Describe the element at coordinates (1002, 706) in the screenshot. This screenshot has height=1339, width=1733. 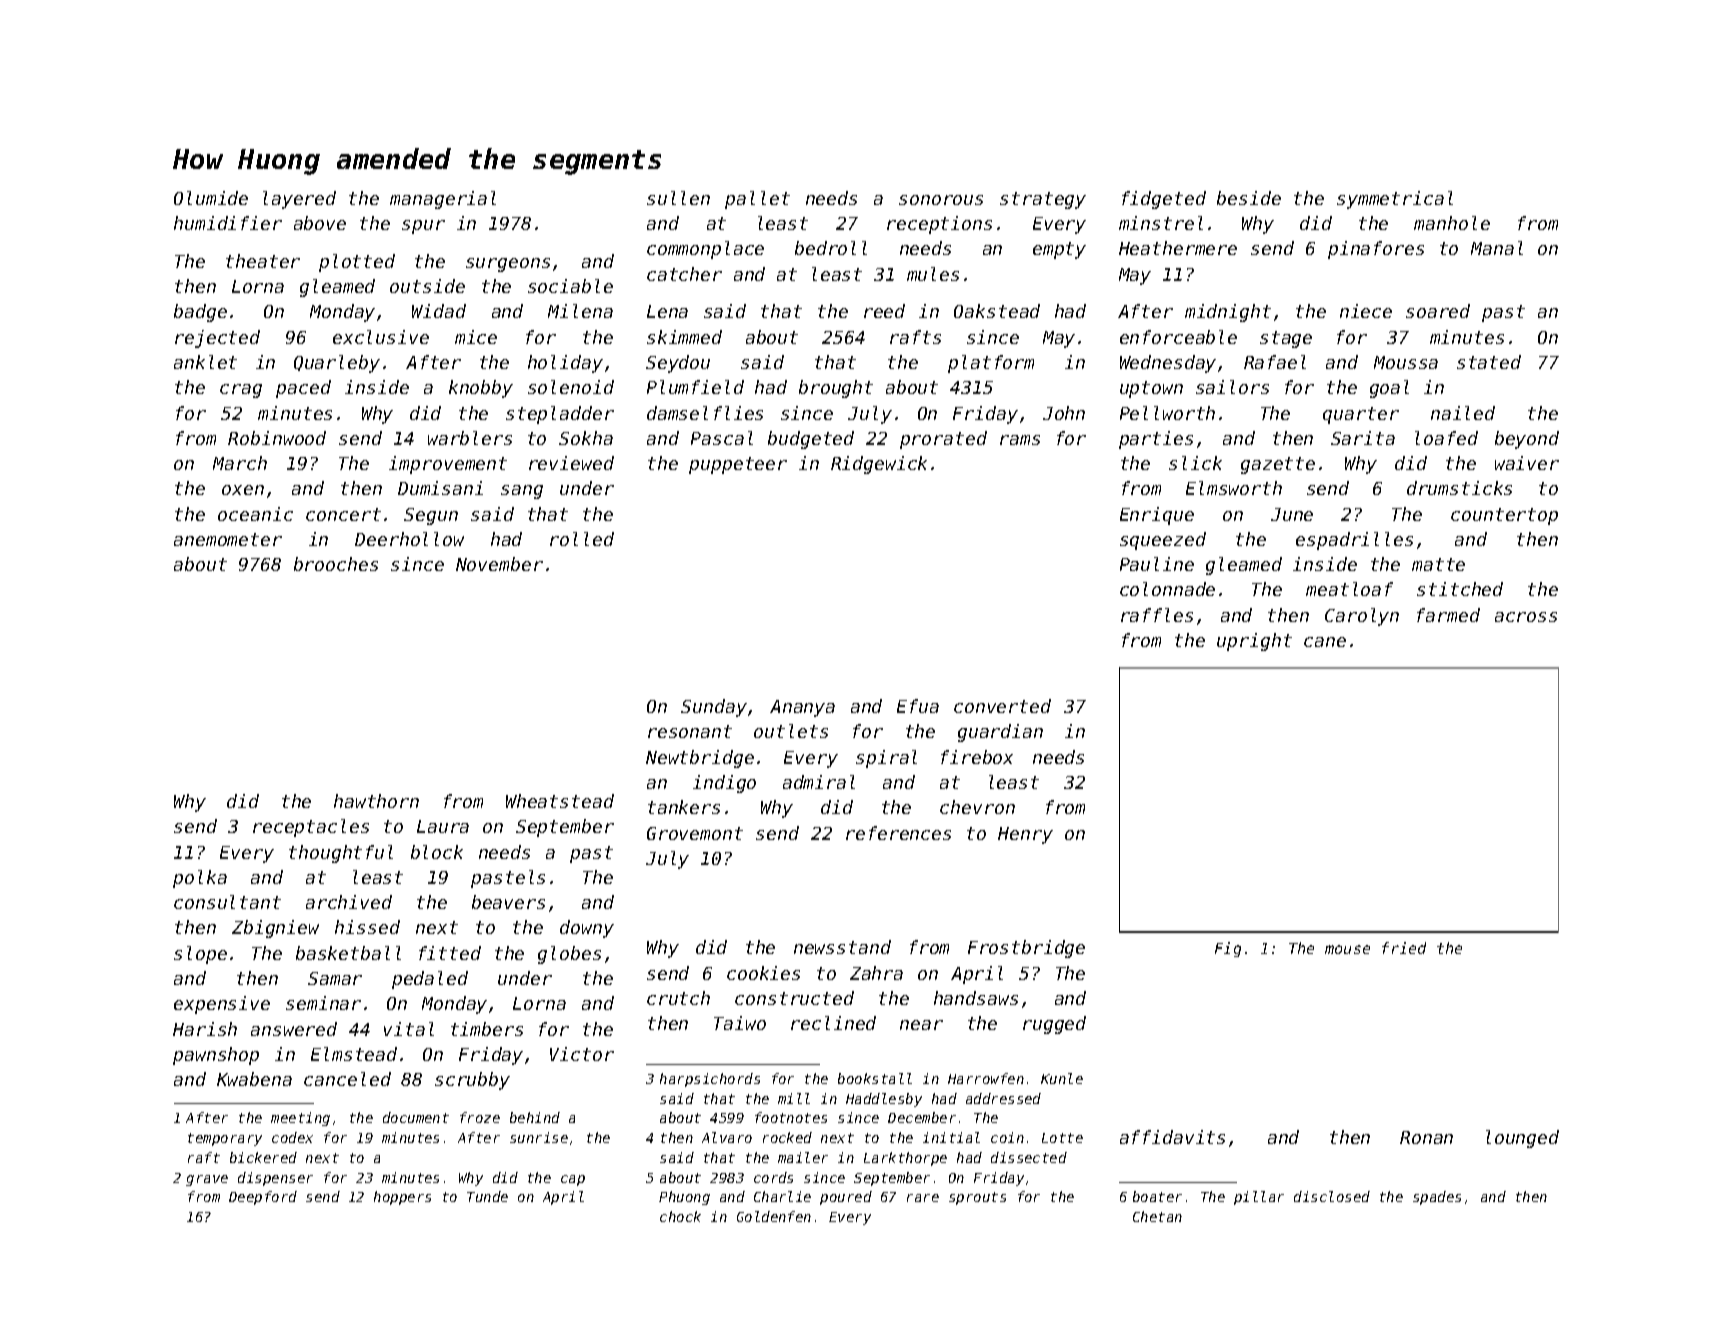
I see `converted` at that location.
